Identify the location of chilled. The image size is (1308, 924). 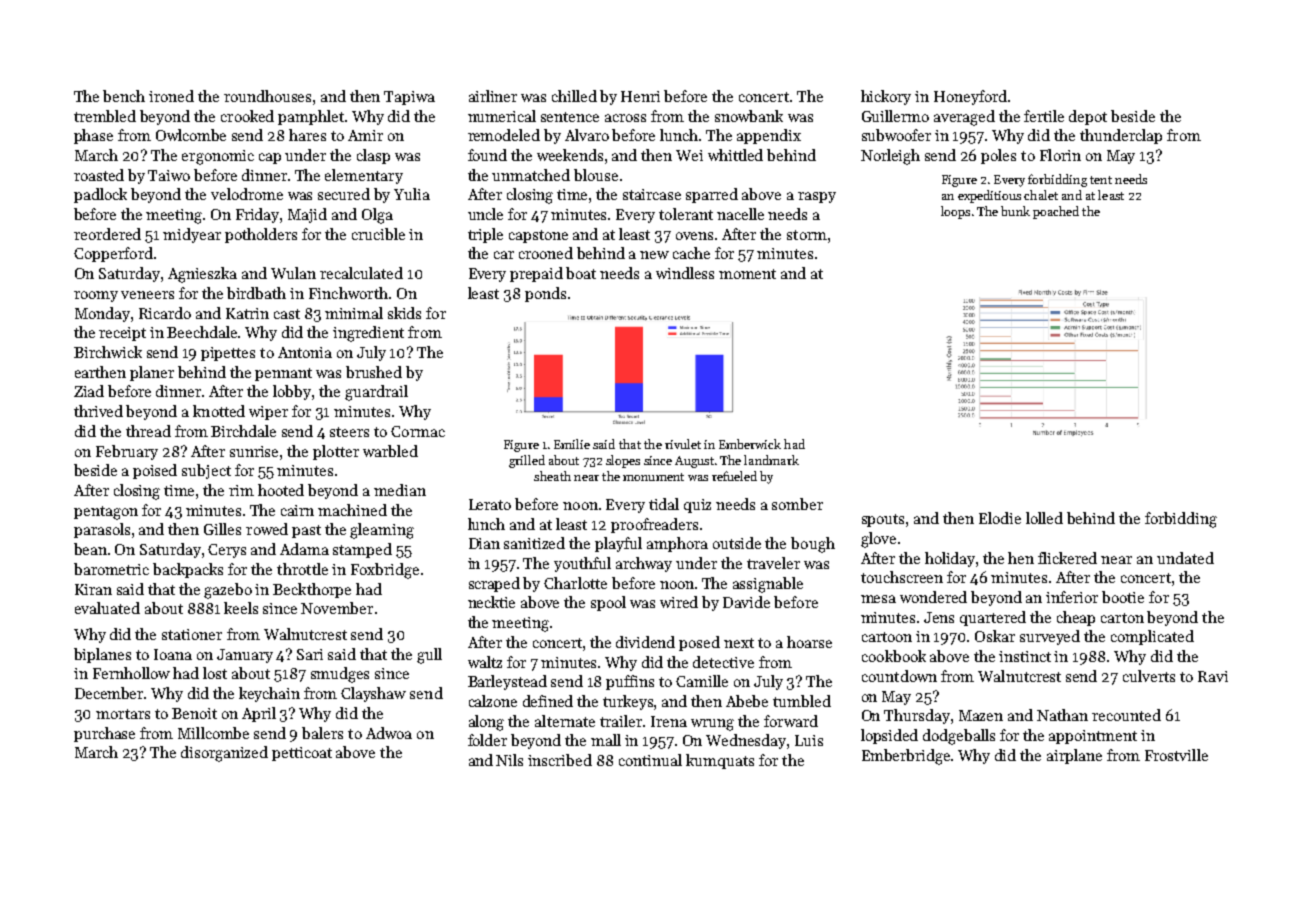
(574, 96).
